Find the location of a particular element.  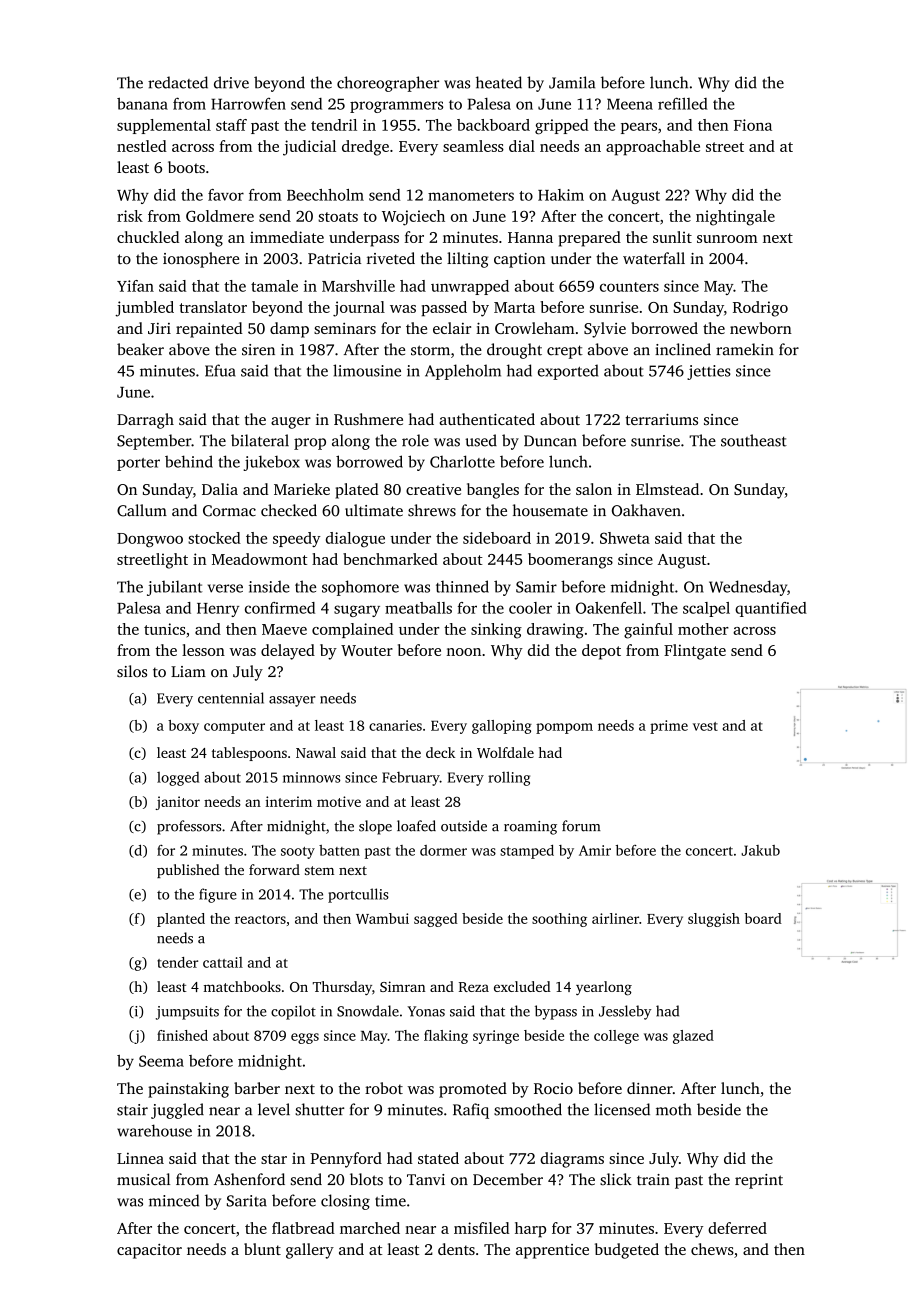

Jessleby is located at coordinates (625, 1012).
